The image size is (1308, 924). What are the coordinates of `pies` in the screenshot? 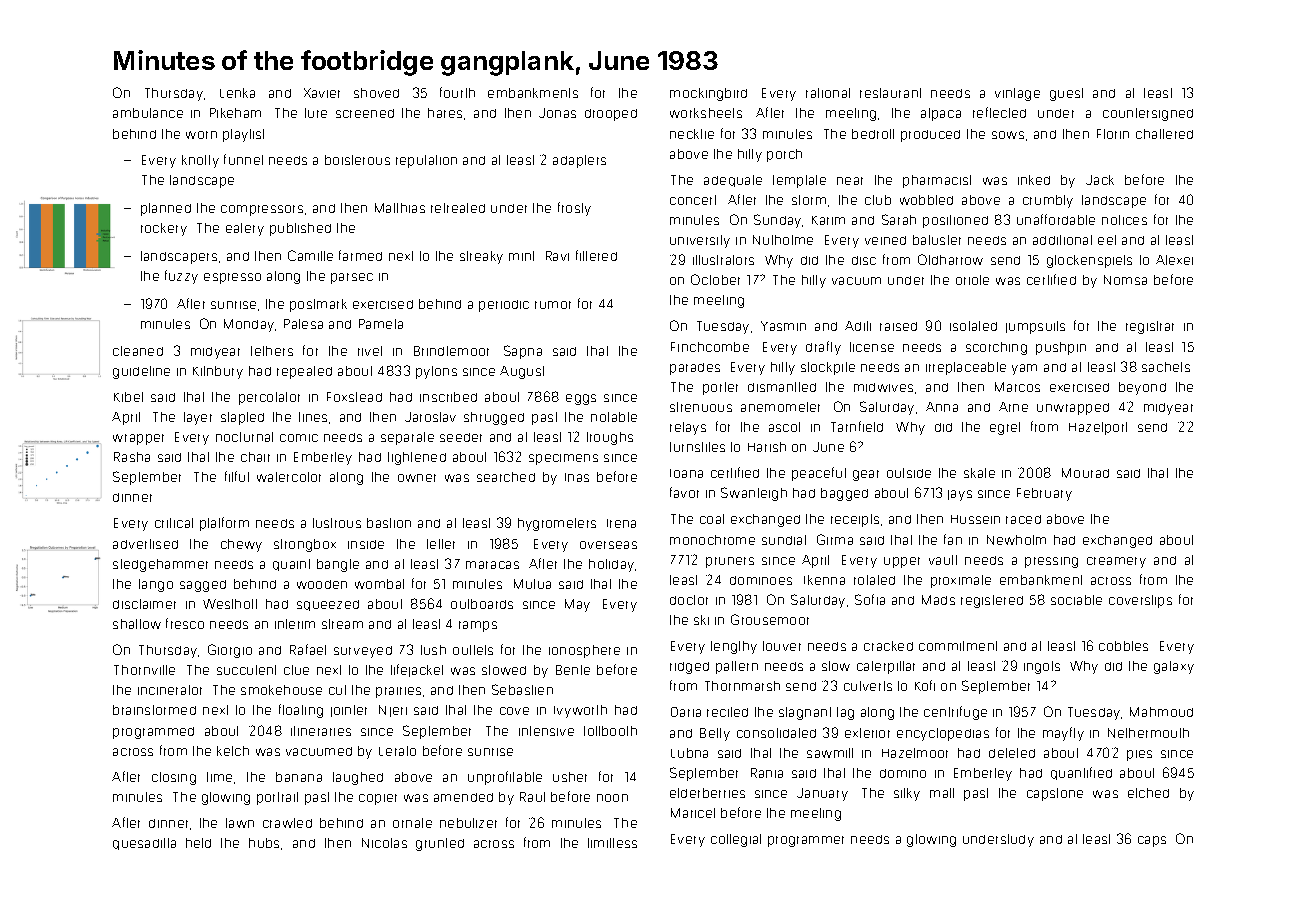 It's located at (1139, 755).
